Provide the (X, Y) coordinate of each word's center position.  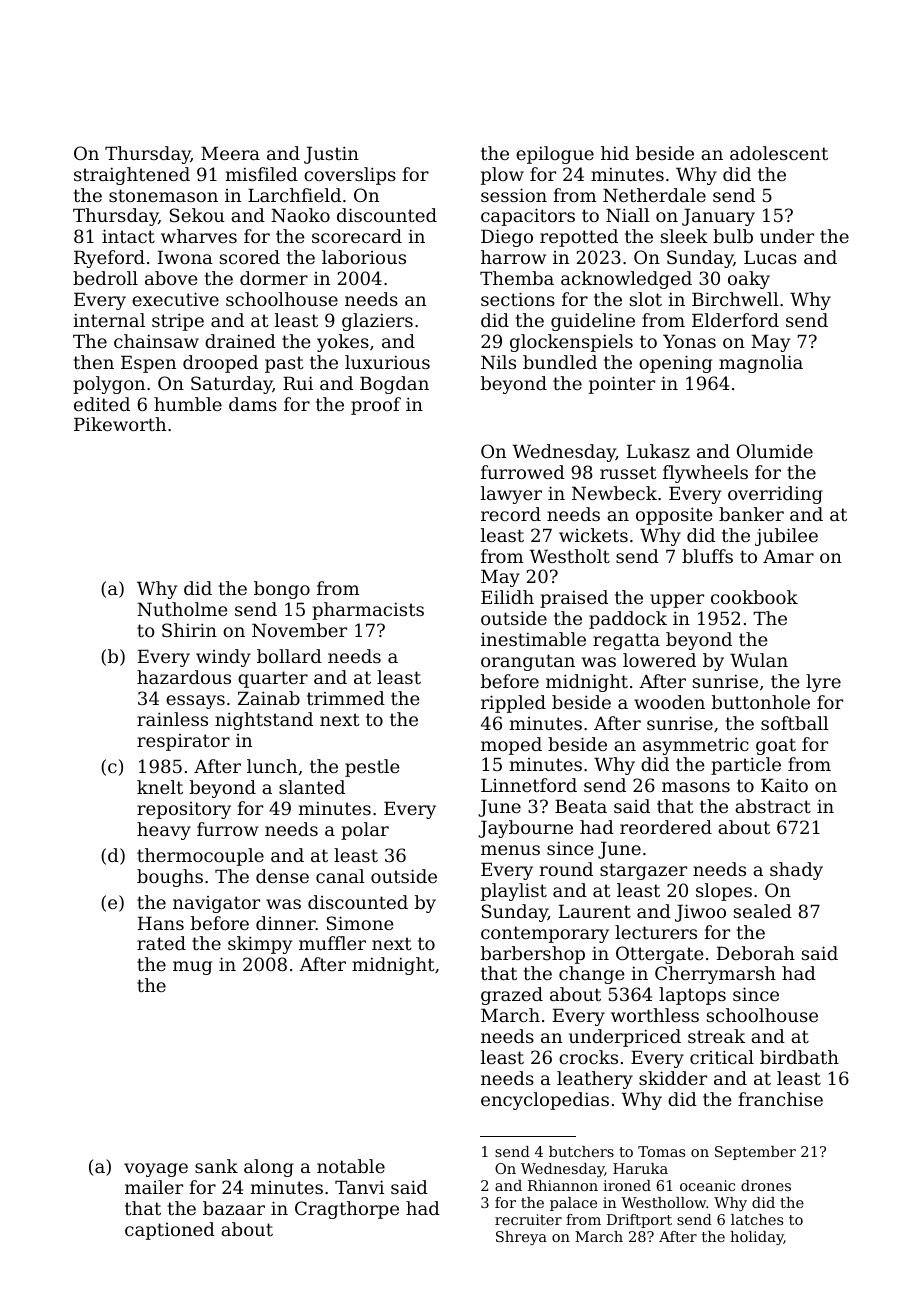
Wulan (759, 660)
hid (615, 153)
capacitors (528, 217)
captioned (170, 1231)
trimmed (346, 698)
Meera (230, 153)
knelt (160, 787)
